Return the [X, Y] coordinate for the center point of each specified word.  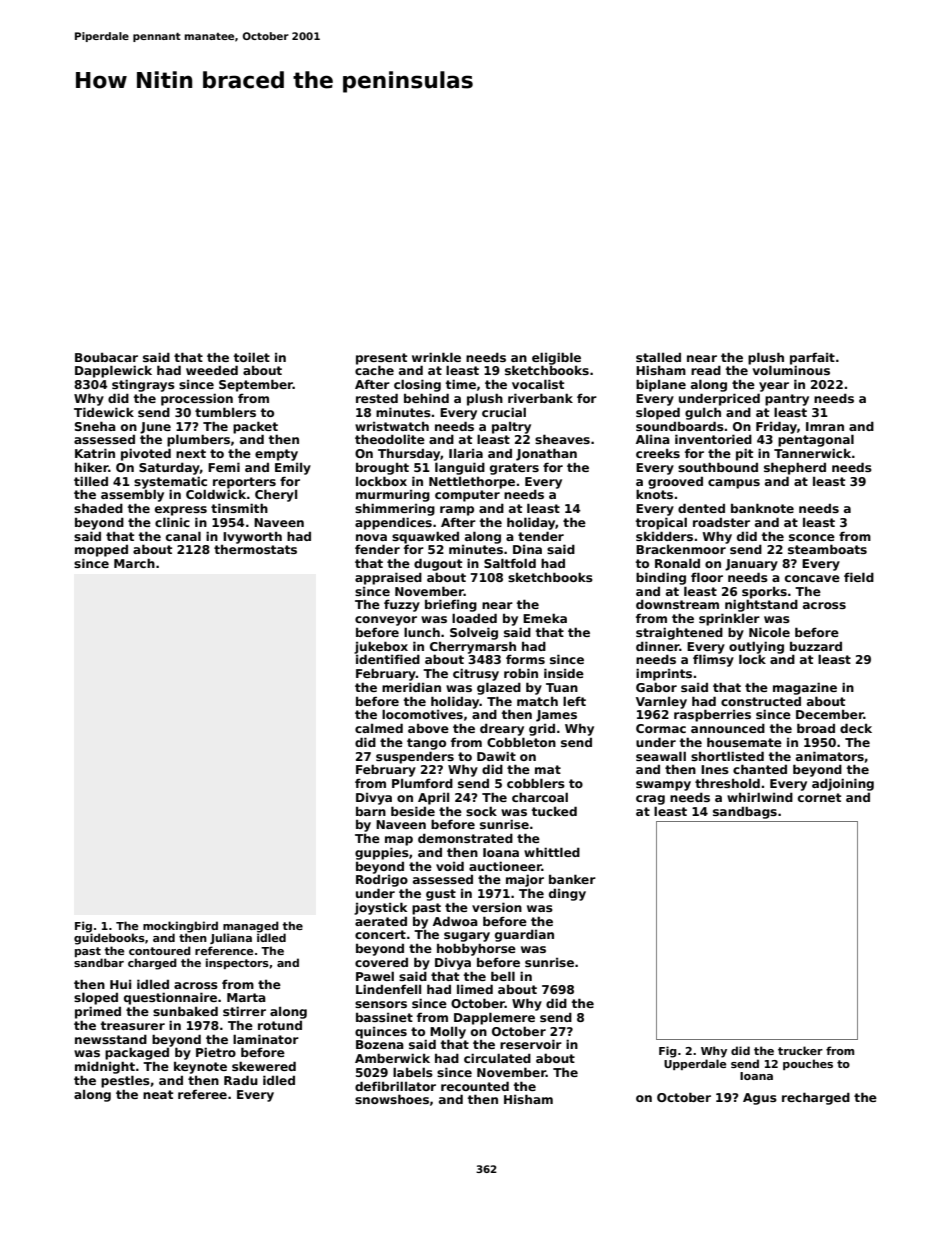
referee [202, 1094]
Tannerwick [812, 453]
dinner [658, 646]
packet [255, 427]
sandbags [745, 812]
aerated [381, 921]
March [134, 563]
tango [426, 744]
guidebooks [109, 939]
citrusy [476, 674]
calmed [379, 728]
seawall [661, 756]
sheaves [562, 439]
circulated [497, 1058]
